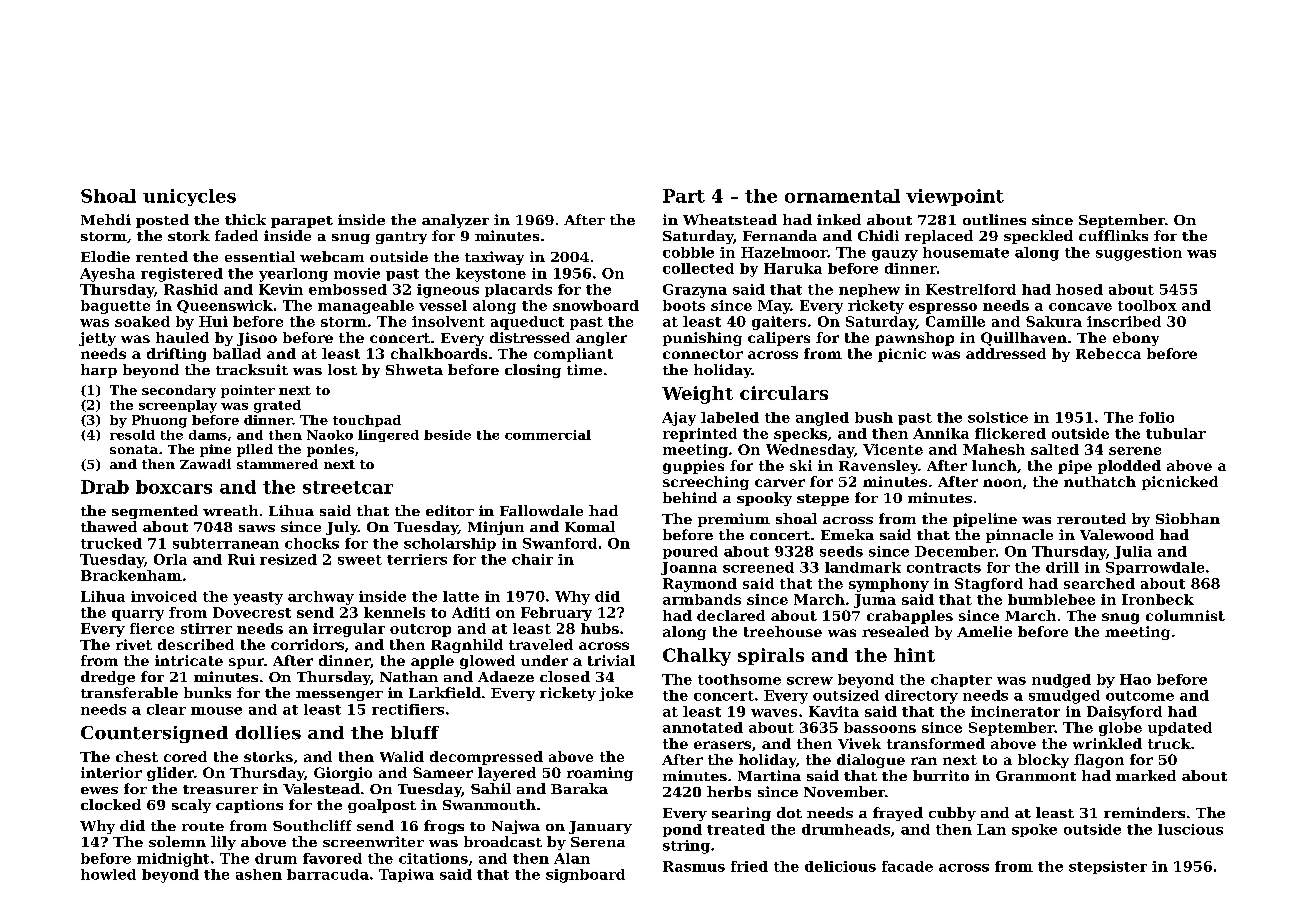  What do you see at coordinates (690, 497) in the screenshot?
I see `behind` at bounding box center [690, 497].
